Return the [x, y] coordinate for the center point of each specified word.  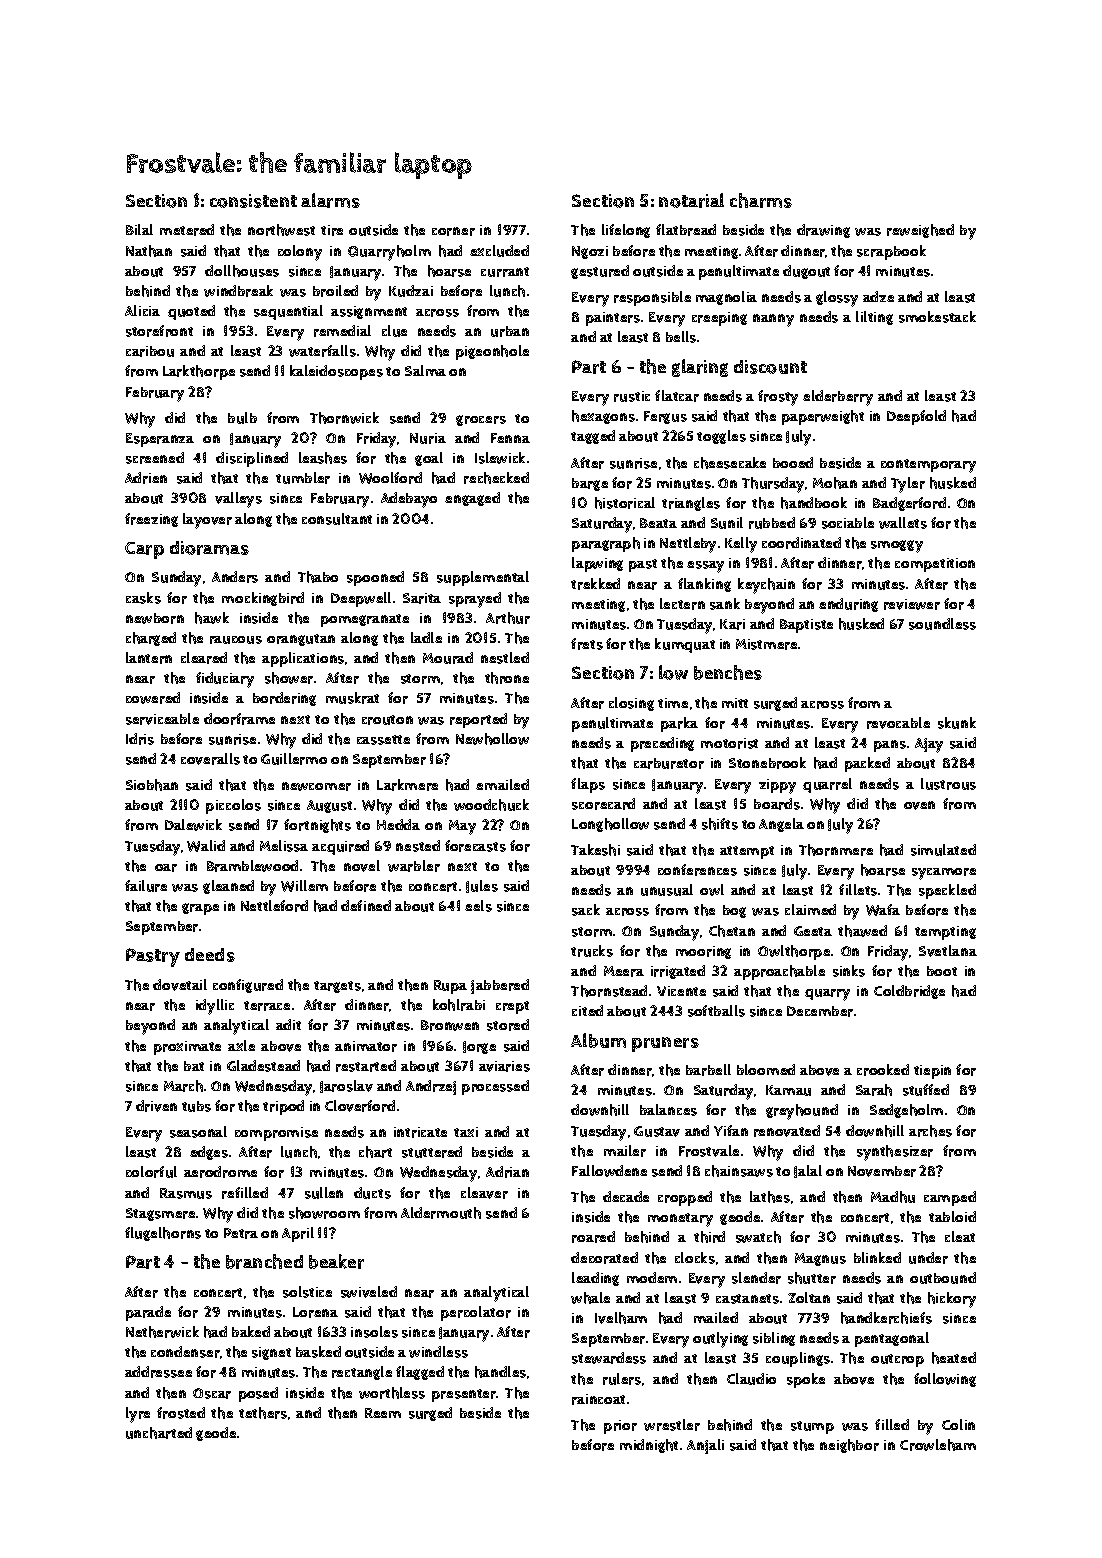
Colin [958, 1424]
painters [613, 319]
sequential [288, 312]
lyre [138, 1415]
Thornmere [836, 850]
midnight [649, 1446]
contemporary [928, 466]
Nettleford [274, 906]
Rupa [450, 987]
